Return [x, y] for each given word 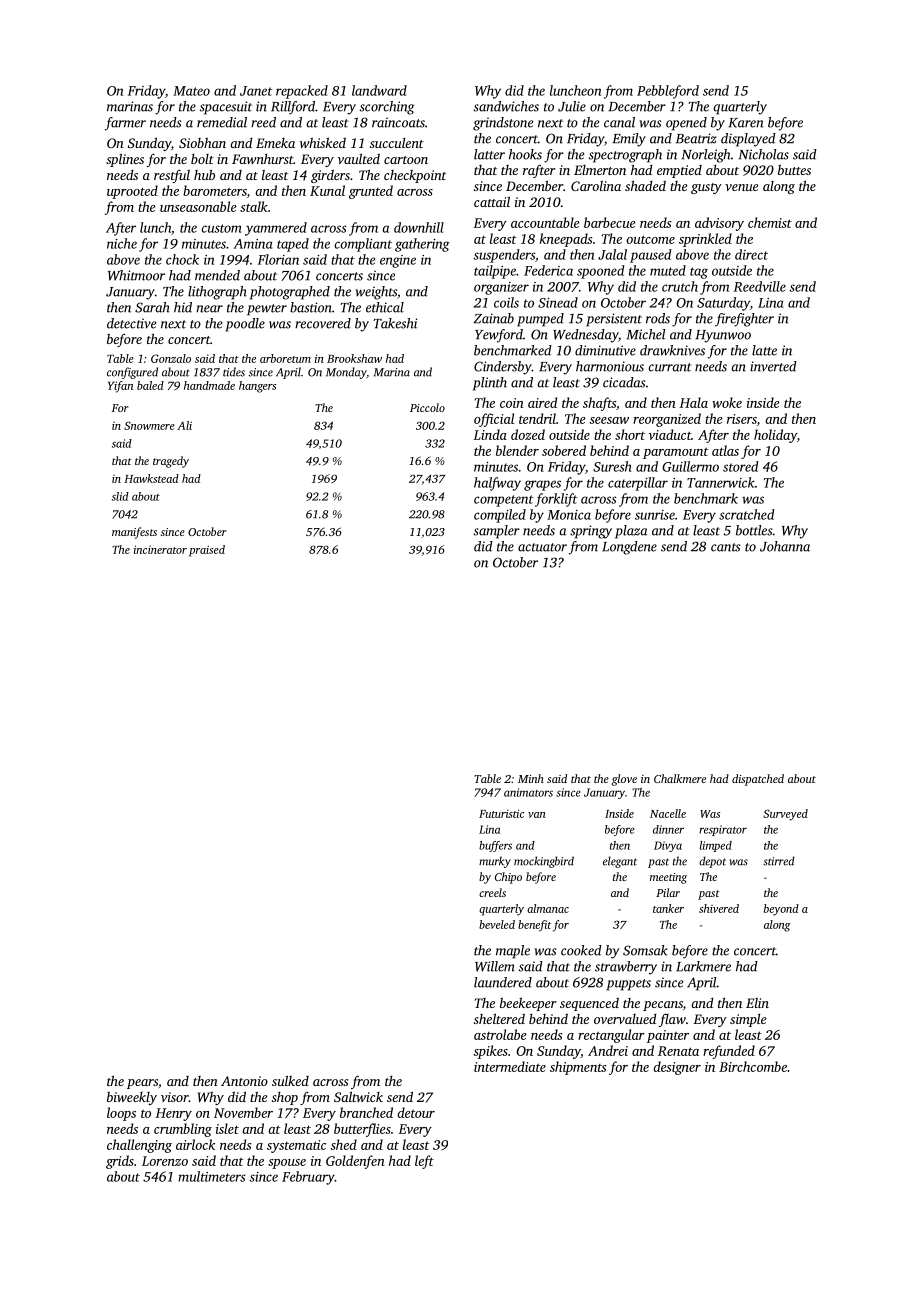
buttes [794, 170]
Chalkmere [680, 778]
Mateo [191, 91]
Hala [693, 402]
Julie [572, 106]
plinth [490, 384]
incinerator [160, 549]
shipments [578, 1068]
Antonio [244, 1081]
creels [492, 892]
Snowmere [149, 425]
